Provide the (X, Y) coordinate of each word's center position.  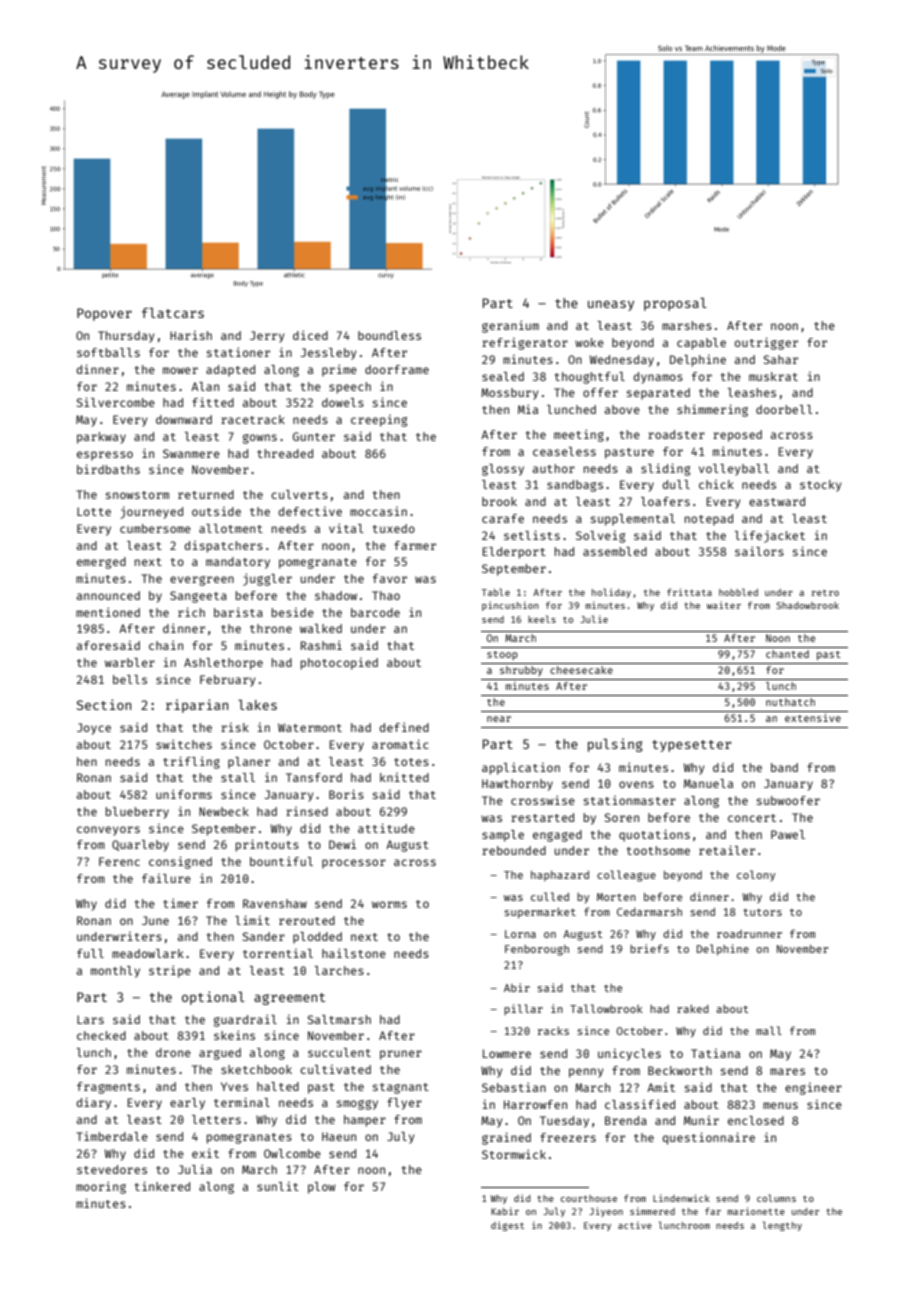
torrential (278, 953)
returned (206, 494)
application (521, 769)
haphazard (560, 876)
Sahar (781, 359)
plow (322, 1188)
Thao (386, 595)
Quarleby (140, 846)
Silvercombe (116, 402)
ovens (636, 784)
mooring (101, 1187)
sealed (503, 376)
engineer (813, 1089)
